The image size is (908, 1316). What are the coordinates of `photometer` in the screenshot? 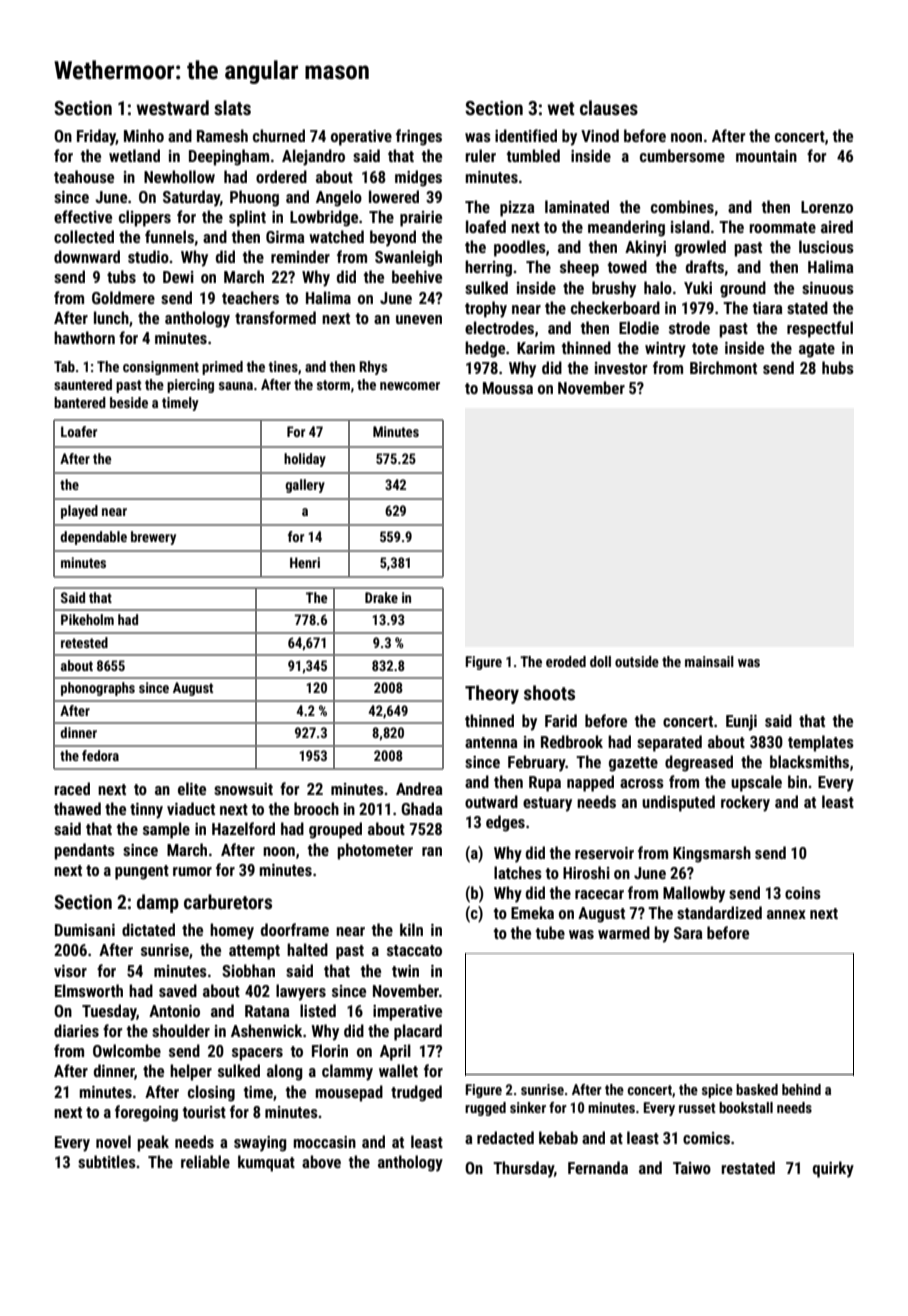 It's located at (375, 851).
